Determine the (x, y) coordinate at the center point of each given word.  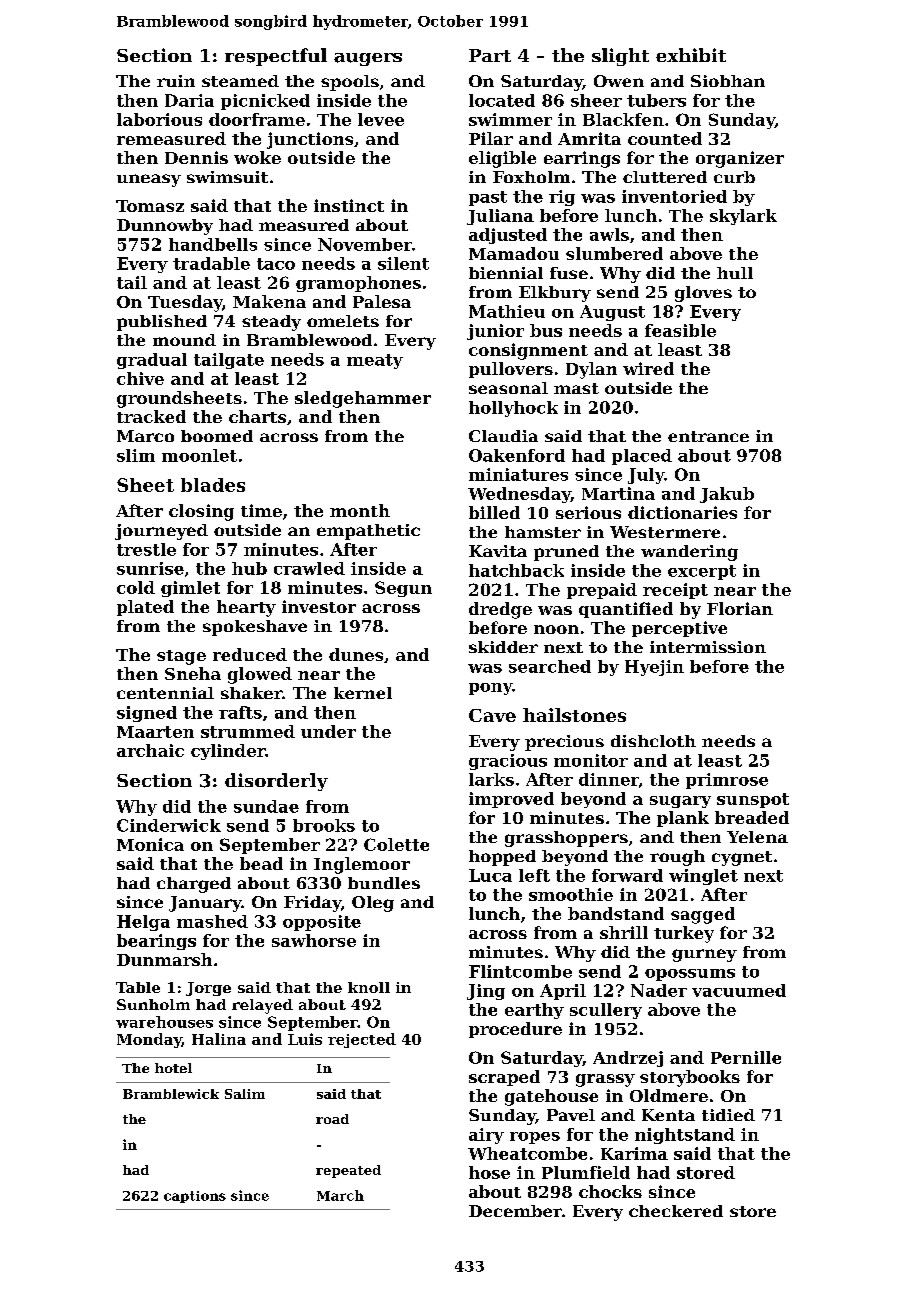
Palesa (382, 301)
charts (257, 416)
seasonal (508, 388)
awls (609, 234)
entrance (708, 436)
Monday (149, 1040)
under (328, 731)
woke (257, 157)
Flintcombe (520, 971)
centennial (165, 693)
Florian (740, 608)
